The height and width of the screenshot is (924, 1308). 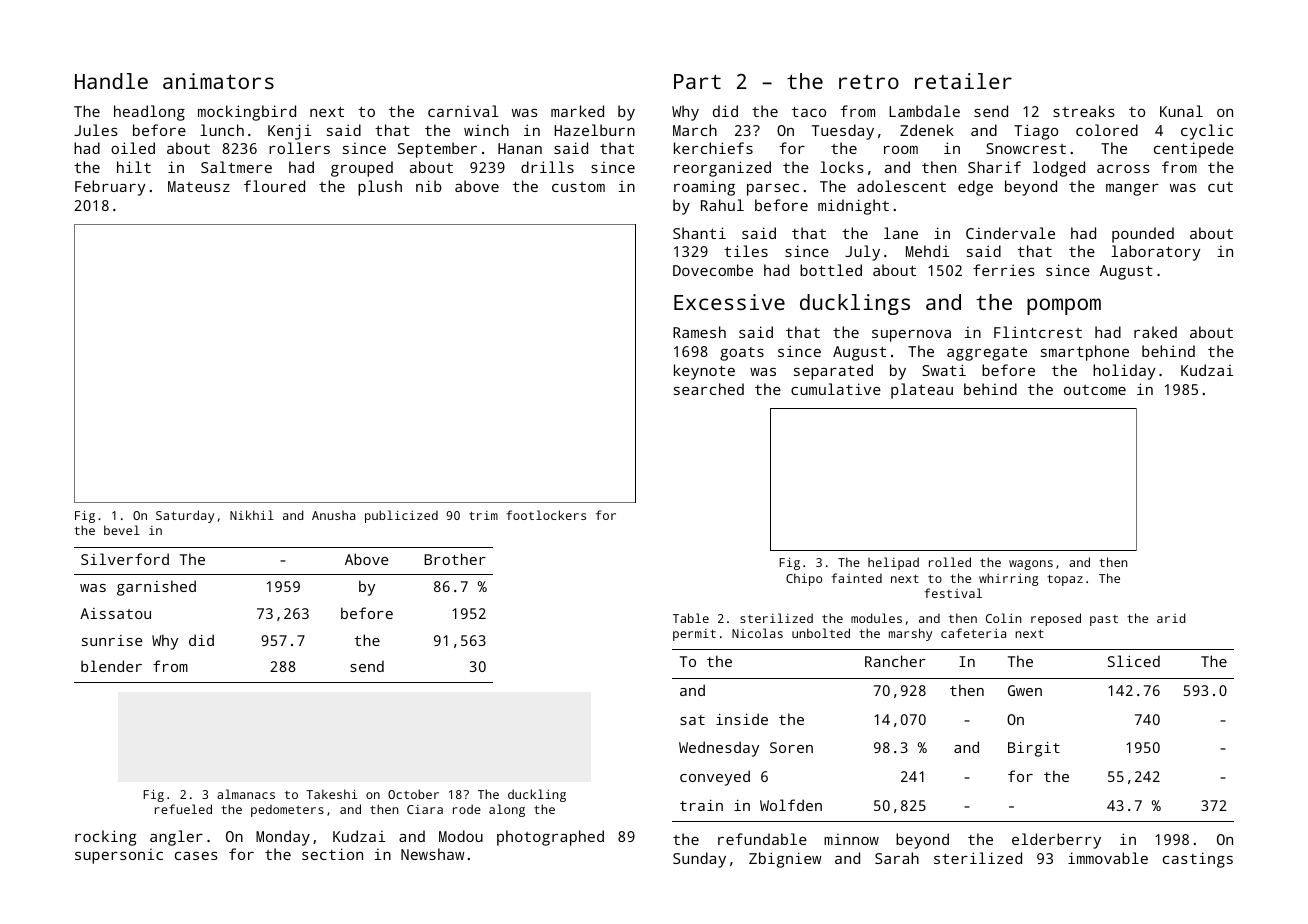 I want to click on streaks, so click(x=1084, y=111).
